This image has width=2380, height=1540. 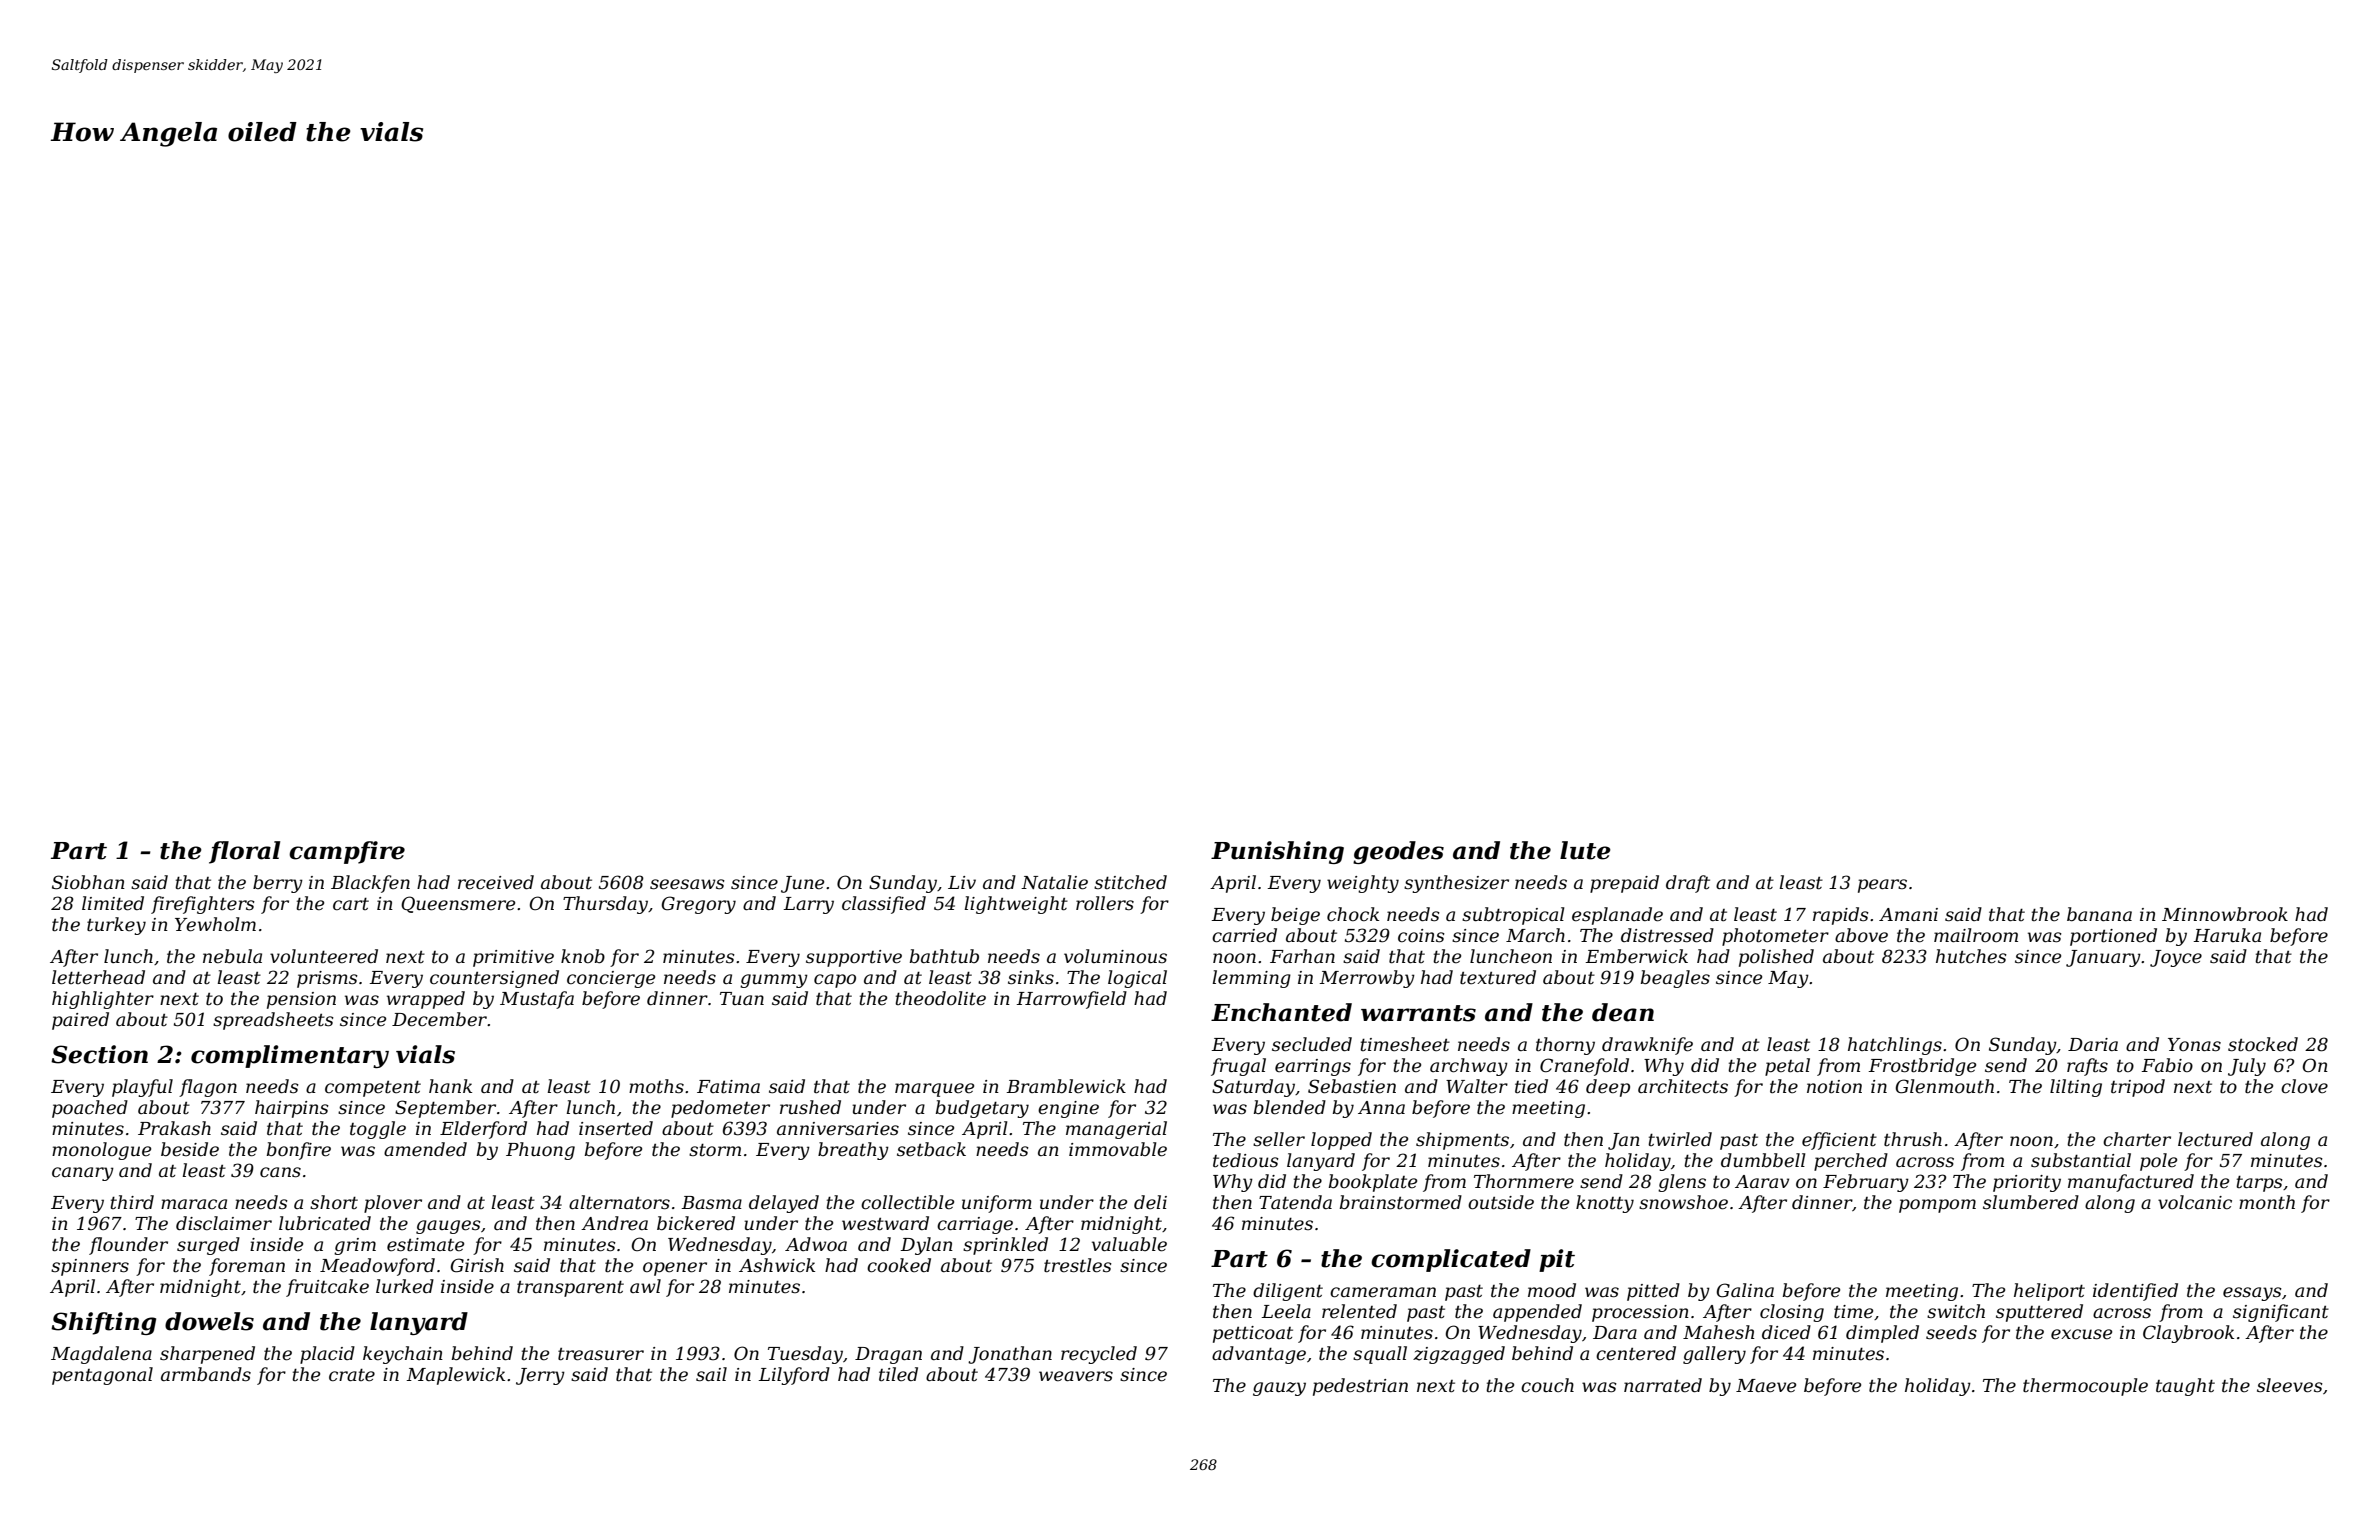 What do you see at coordinates (1281, 1012) in the image?
I see `Enchanted` at bounding box center [1281, 1012].
